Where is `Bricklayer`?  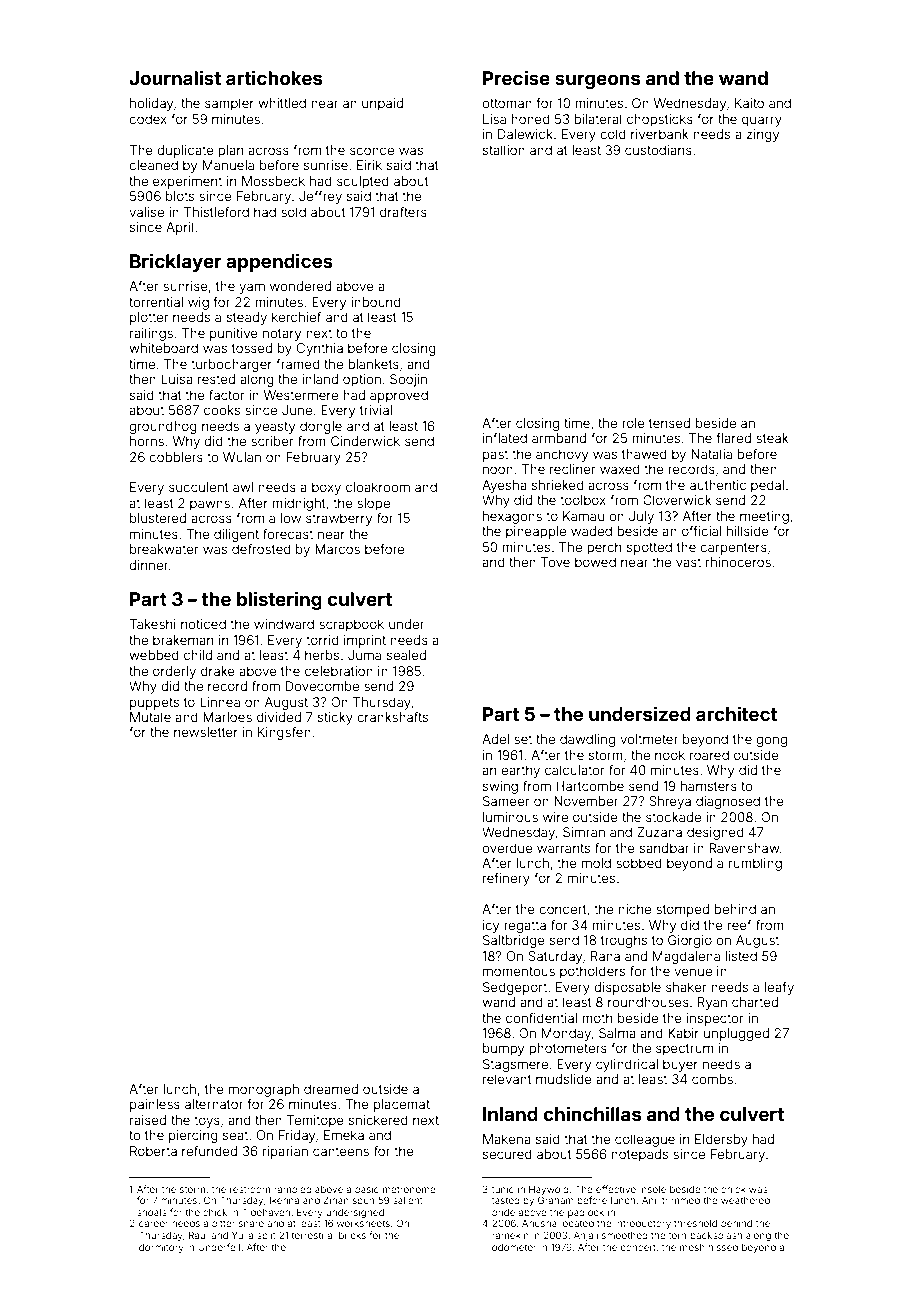
Bricklayer is located at coordinates (176, 262).
